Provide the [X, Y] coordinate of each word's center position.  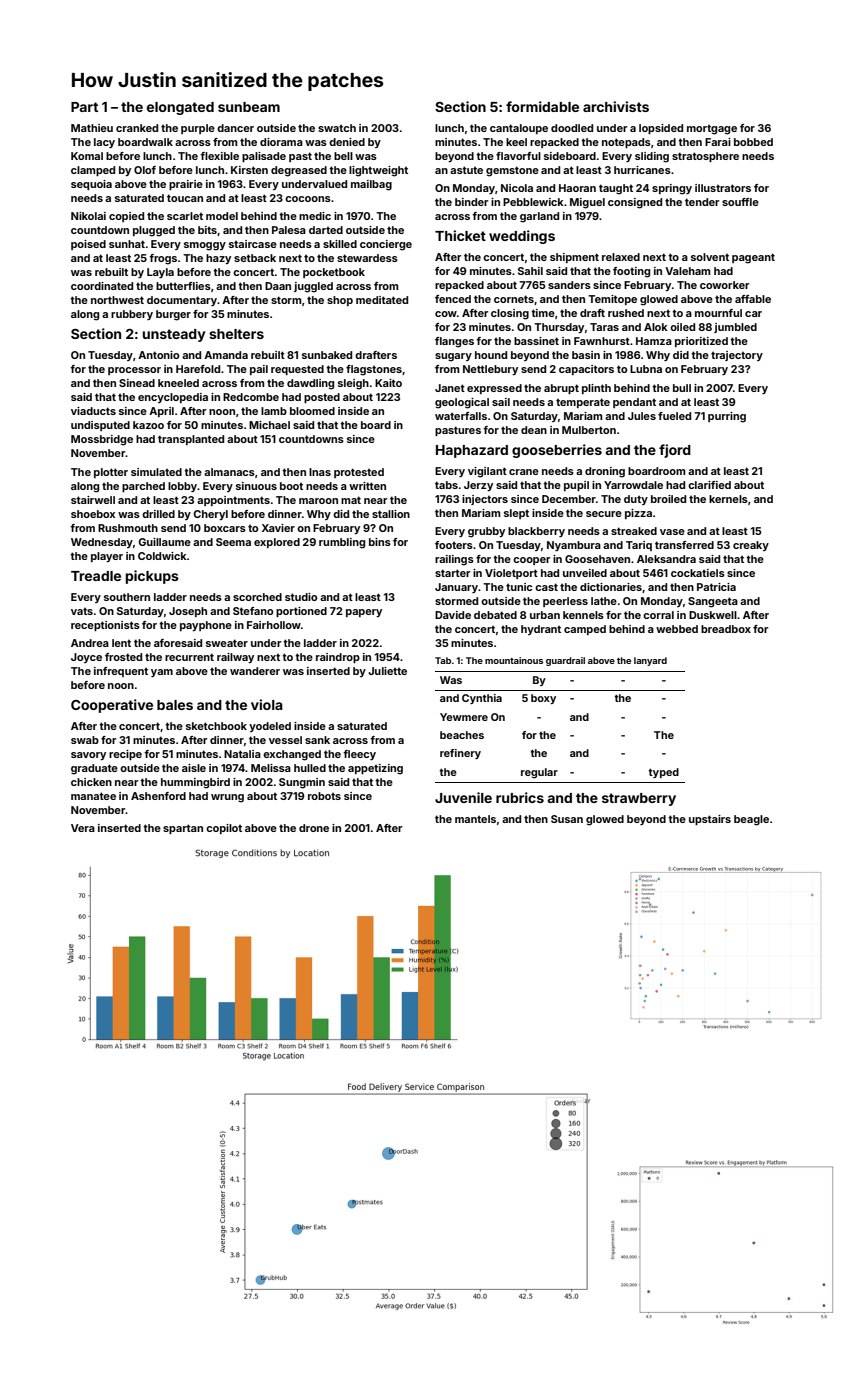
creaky [751, 546]
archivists [616, 106]
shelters [236, 334]
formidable [542, 106]
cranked [137, 128]
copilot [224, 829]
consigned [635, 203]
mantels [475, 819]
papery [364, 613]
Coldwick [162, 556]
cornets [514, 299]
